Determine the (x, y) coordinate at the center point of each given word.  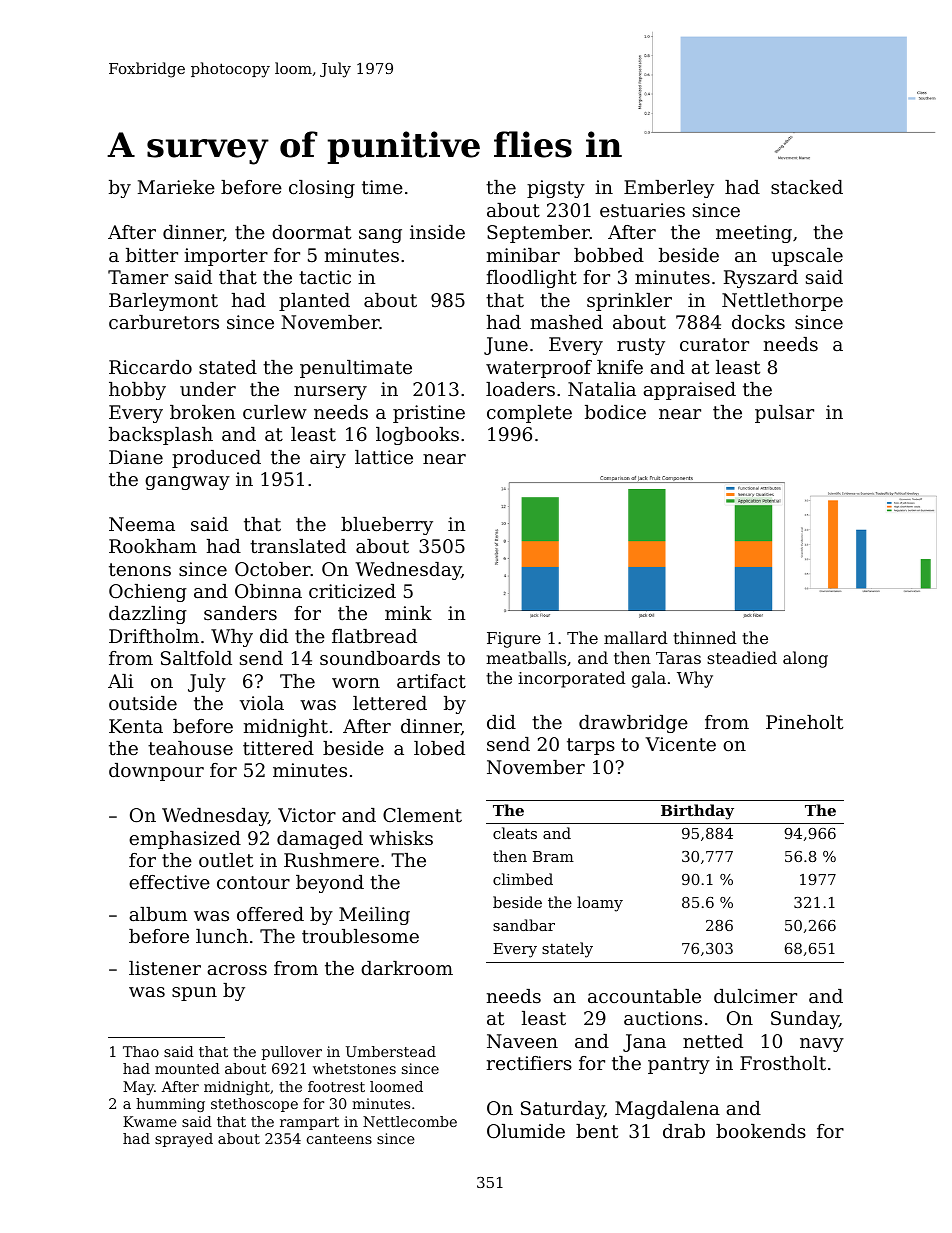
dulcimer (755, 996)
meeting (754, 234)
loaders (520, 389)
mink (408, 613)
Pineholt (804, 722)
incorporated (572, 679)
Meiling (374, 916)
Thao (141, 1051)
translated (298, 546)
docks (758, 322)
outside (143, 703)
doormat (311, 232)
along (805, 659)
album (158, 914)
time (382, 187)
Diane (136, 457)
